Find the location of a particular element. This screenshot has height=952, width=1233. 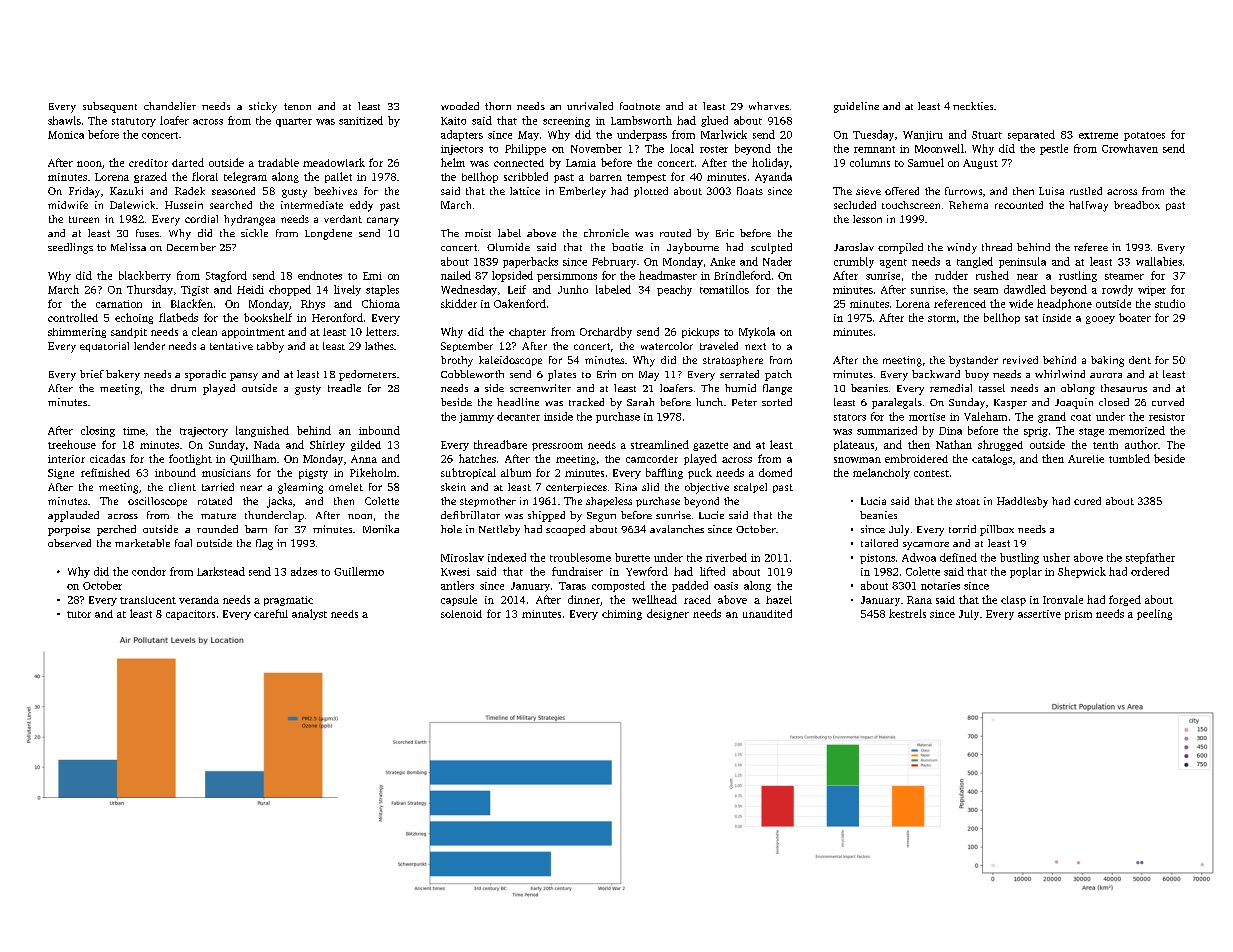

rustled is located at coordinates (1086, 191).
